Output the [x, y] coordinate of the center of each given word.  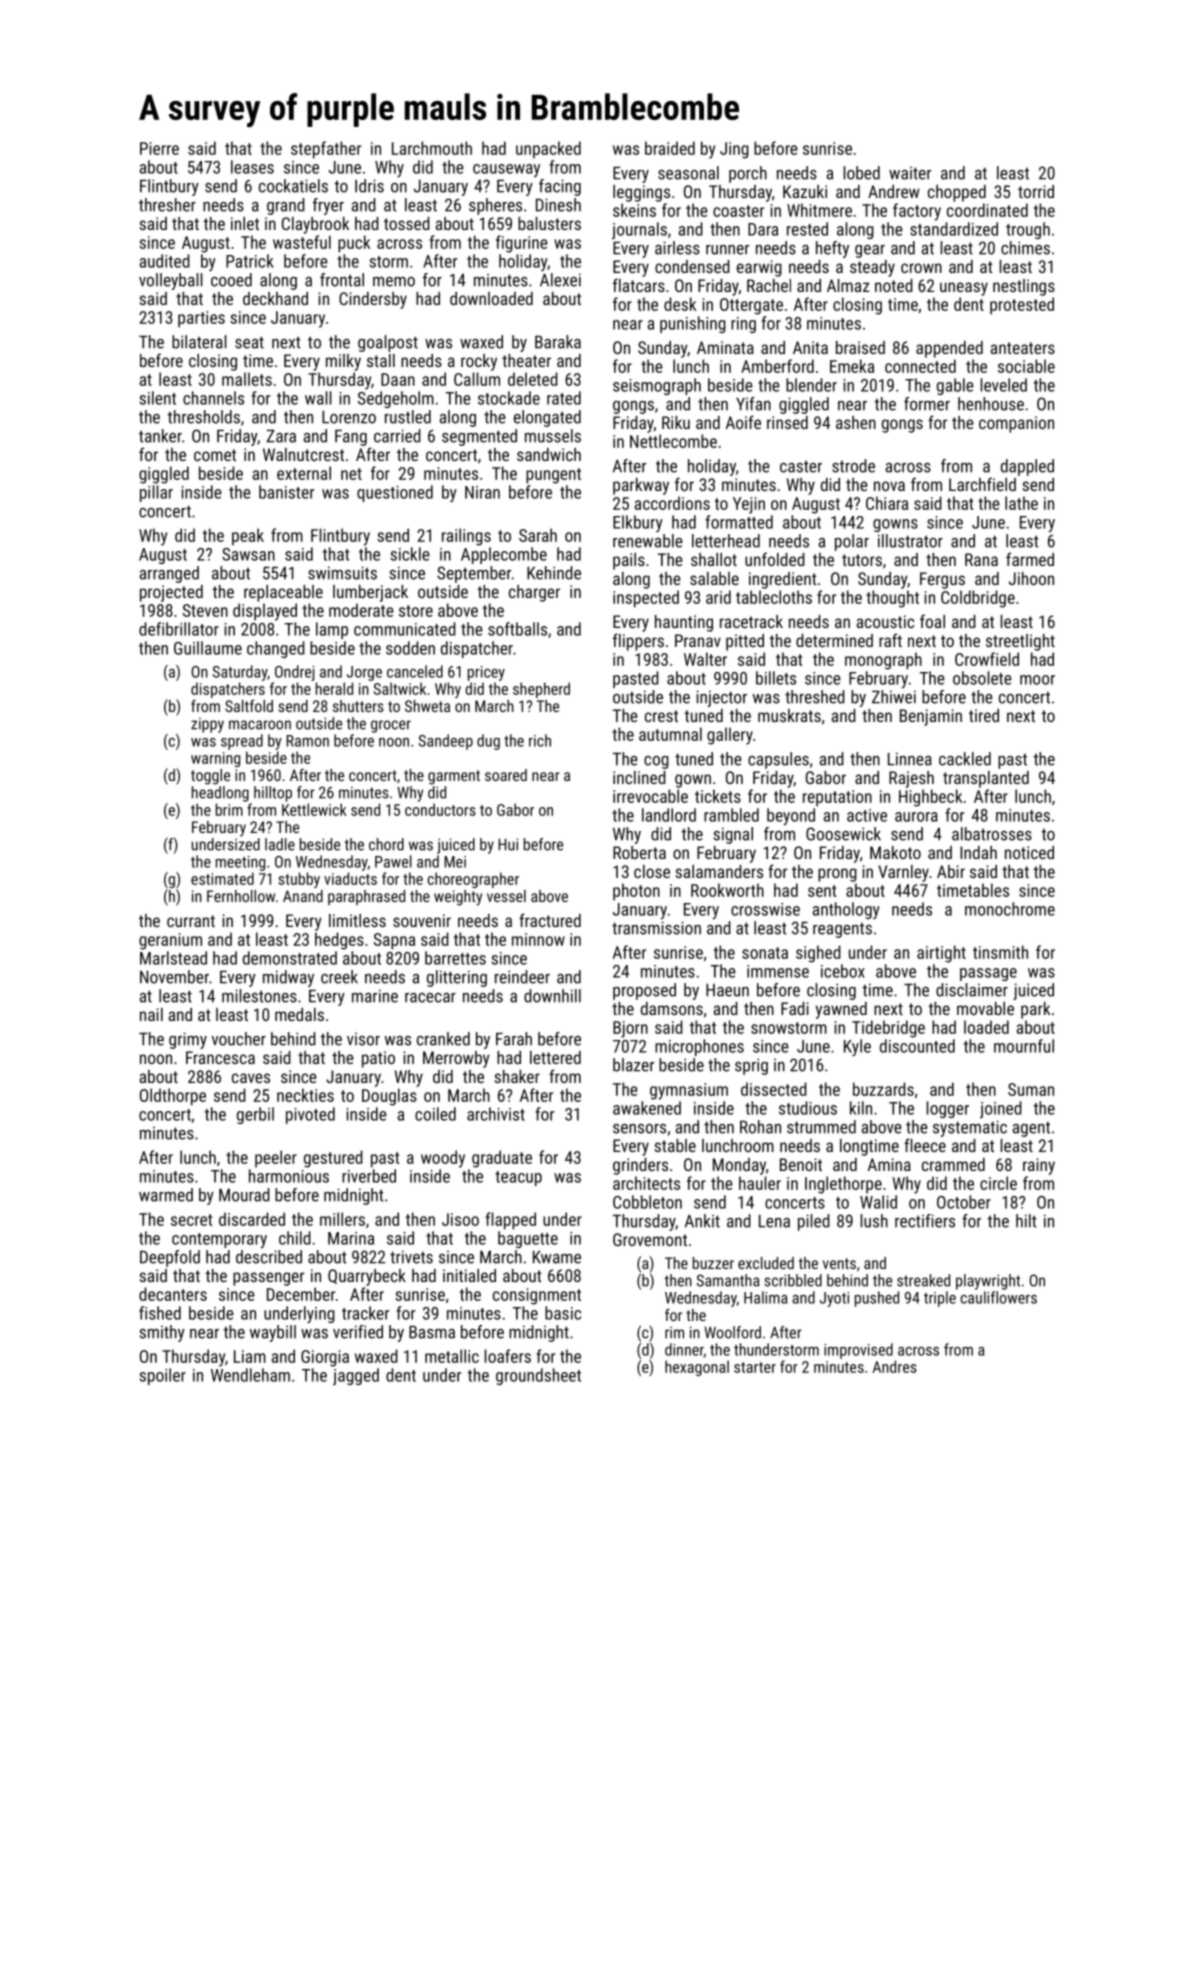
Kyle [857, 1047]
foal [932, 621]
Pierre [159, 148]
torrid [1036, 191]
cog [656, 762]
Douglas [389, 1097]
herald [334, 688]
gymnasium [689, 1091]
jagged [356, 1376]
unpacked [548, 150]
